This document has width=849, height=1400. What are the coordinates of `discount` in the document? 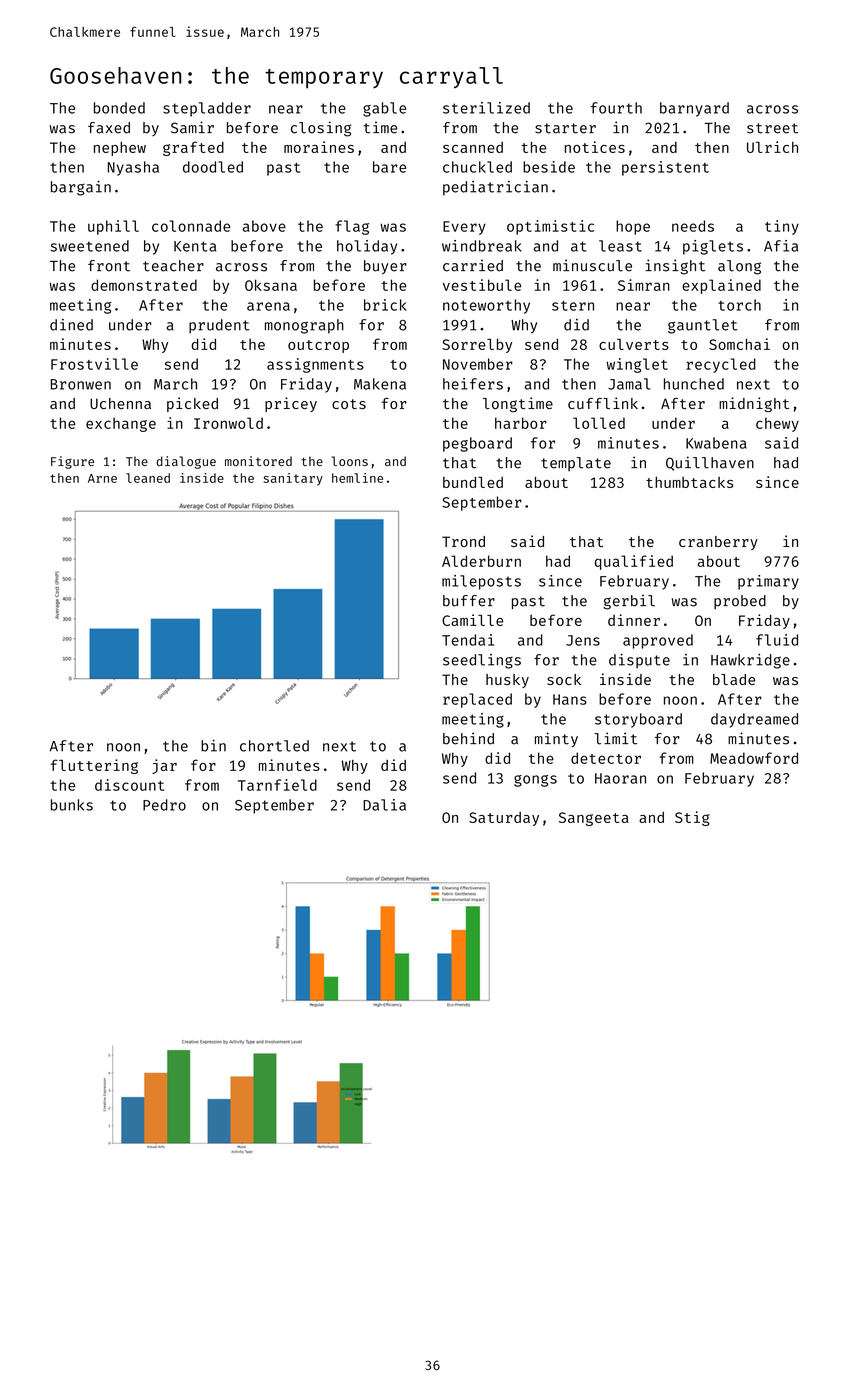 It's located at (129, 785).
